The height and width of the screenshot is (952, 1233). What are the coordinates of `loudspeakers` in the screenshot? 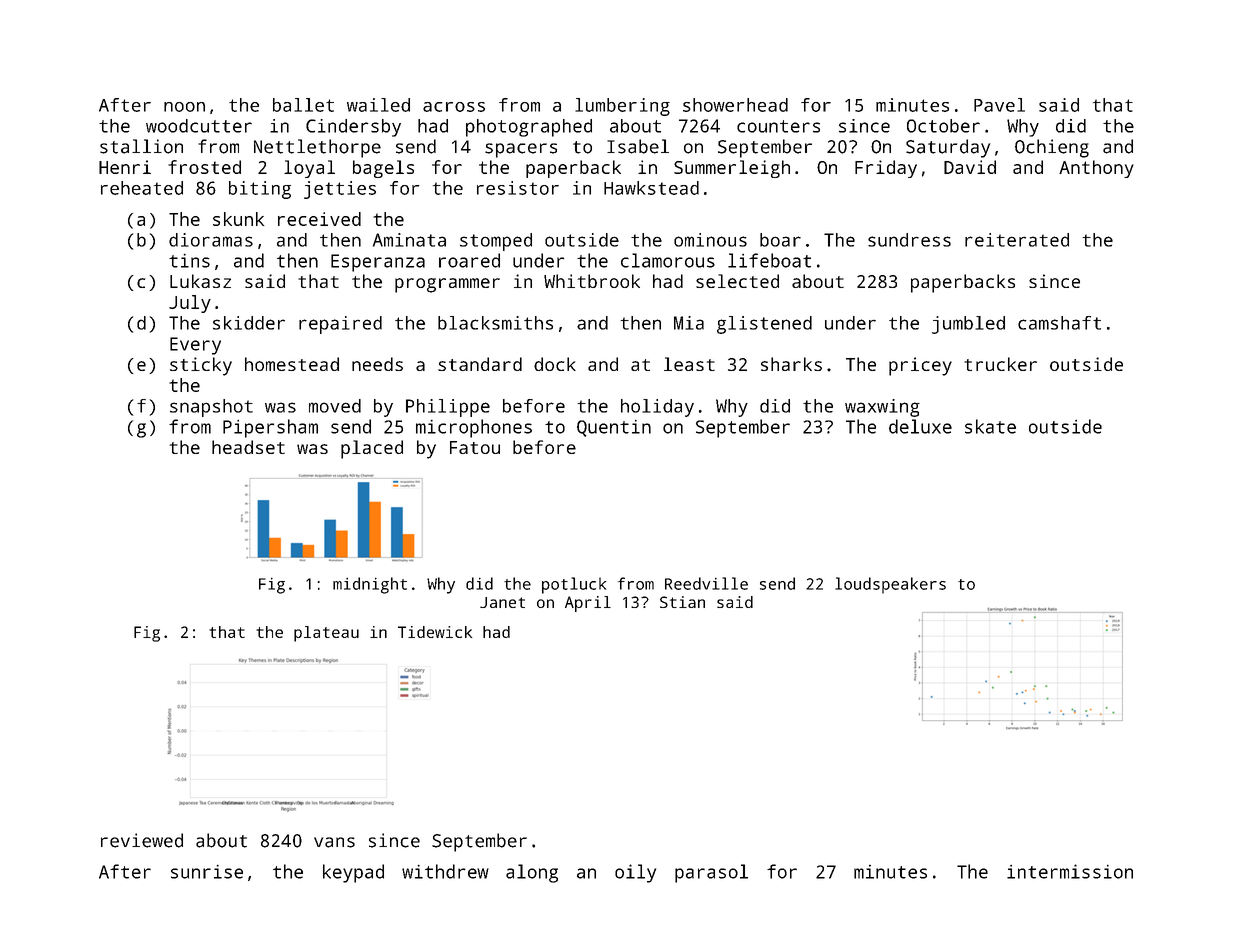 It's located at (890, 585).
